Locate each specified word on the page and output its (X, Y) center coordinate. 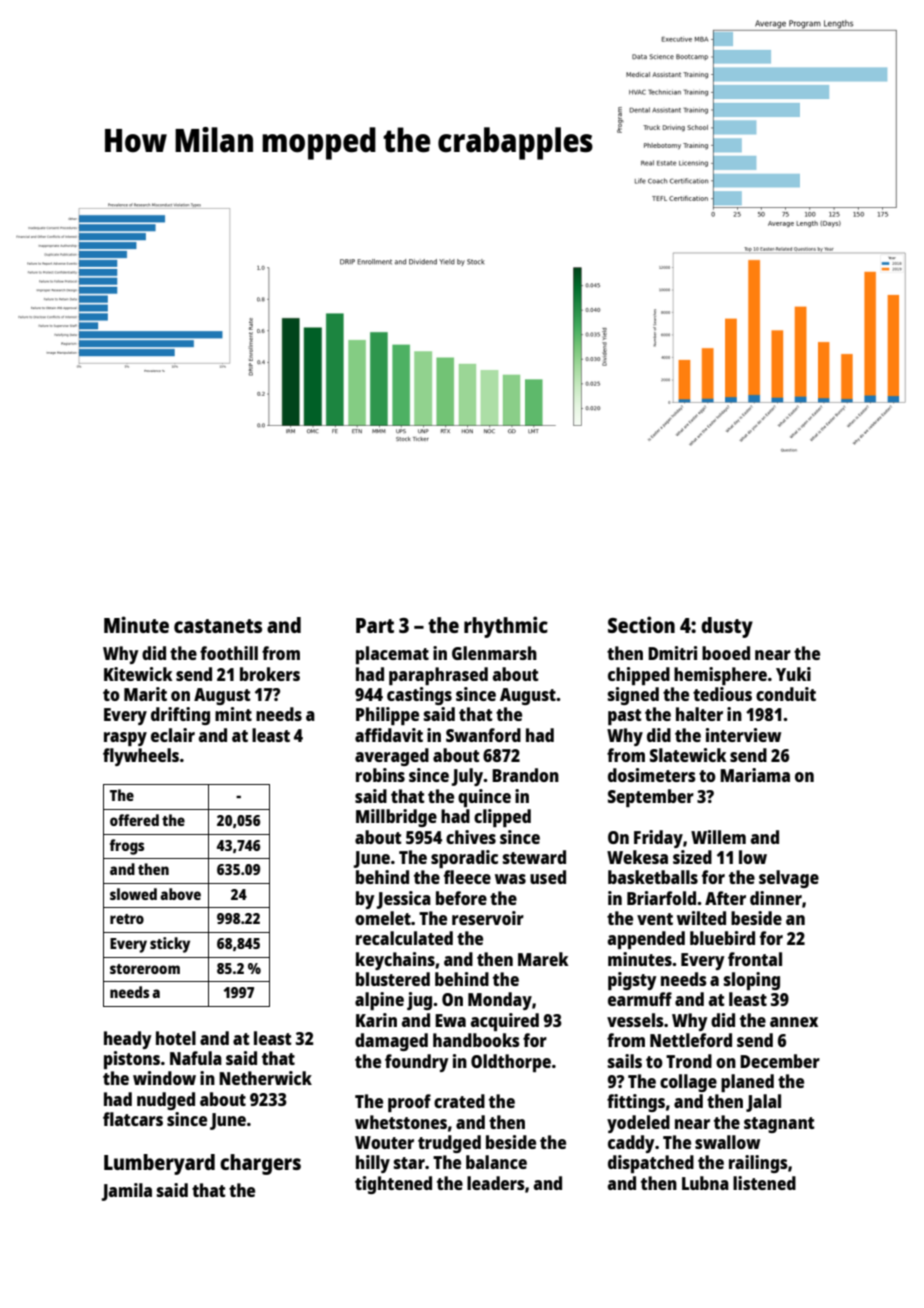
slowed (133, 894)
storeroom (145, 969)
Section (641, 624)
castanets (218, 626)
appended (646, 940)
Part (375, 625)
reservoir (488, 918)
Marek (543, 959)
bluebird (722, 938)
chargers (260, 1164)
